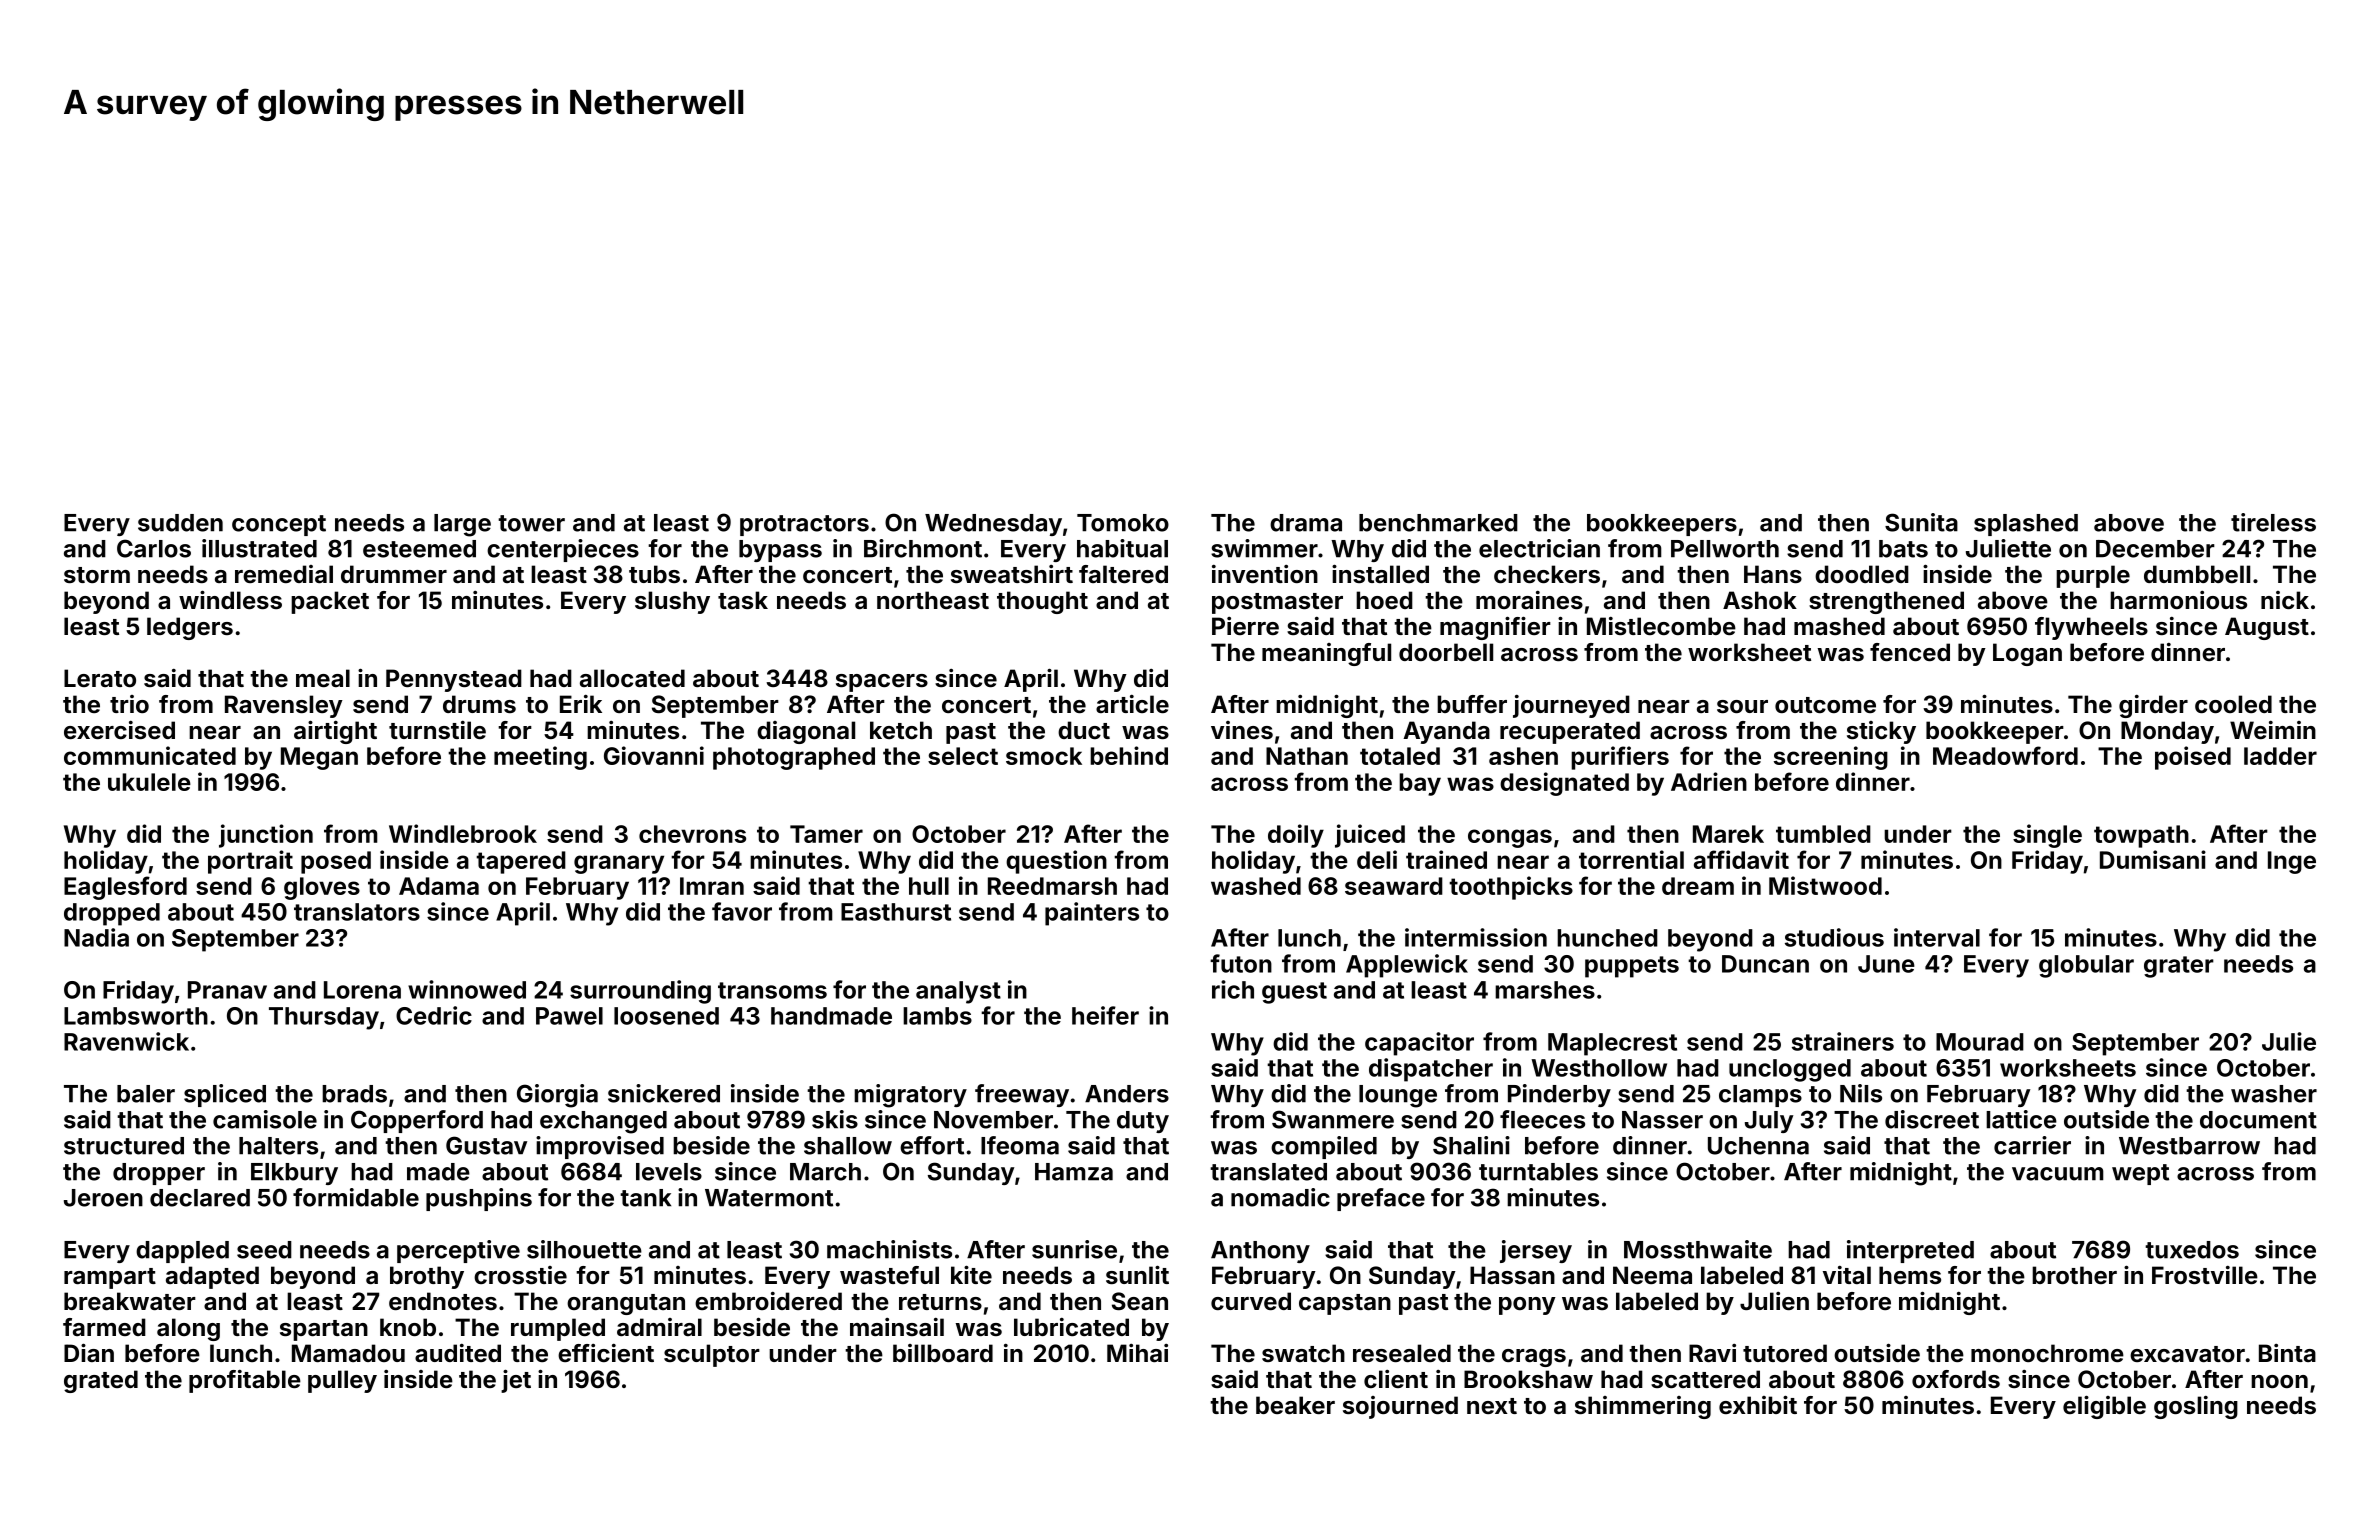 The height and width of the document is (1540, 2380). What do you see at coordinates (943, 1353) in the document?
I see `billboard` at bounding box center [943, 1353].
